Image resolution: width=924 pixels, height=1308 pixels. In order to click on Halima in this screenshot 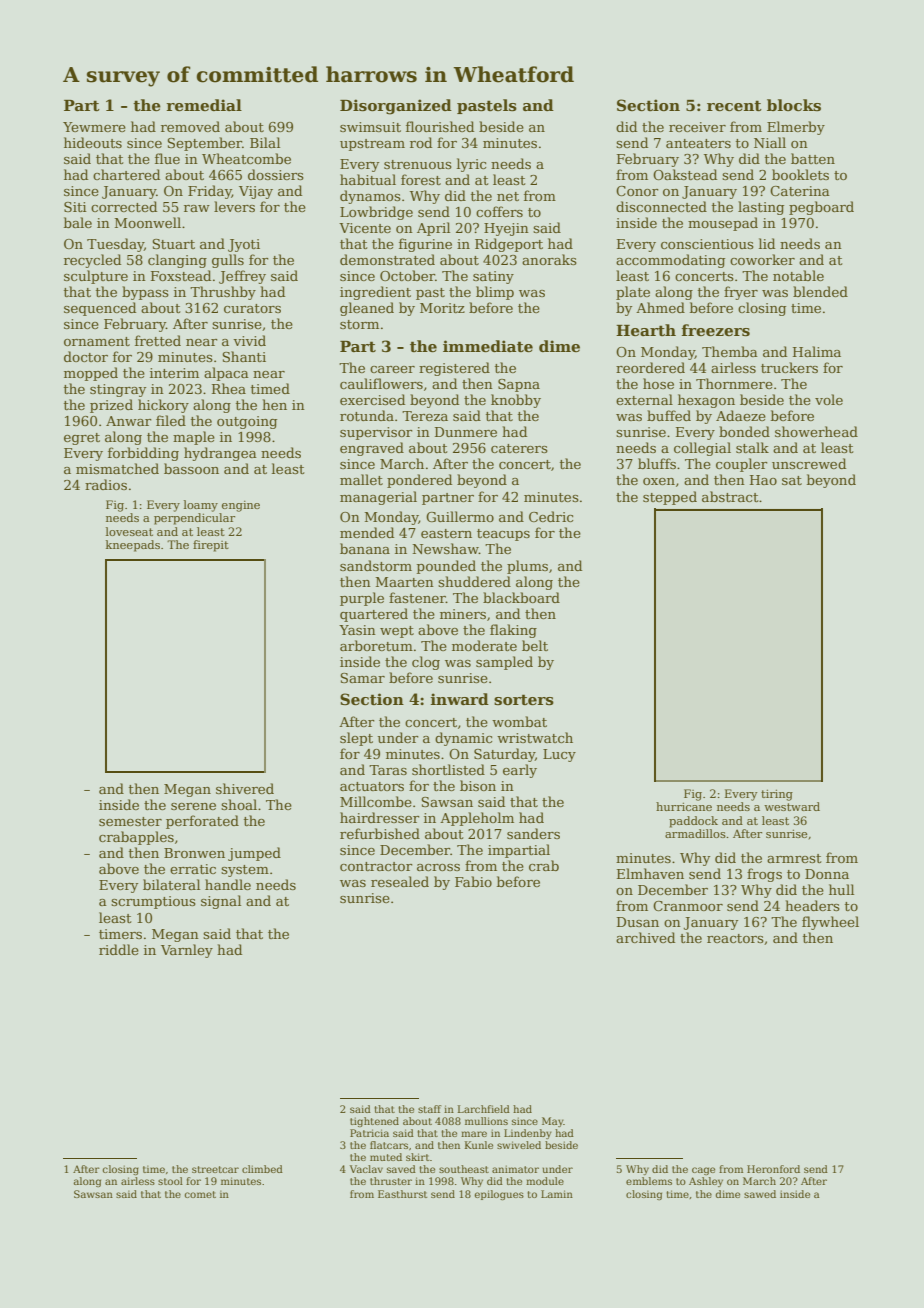, I will do `click(817, 351)`.
